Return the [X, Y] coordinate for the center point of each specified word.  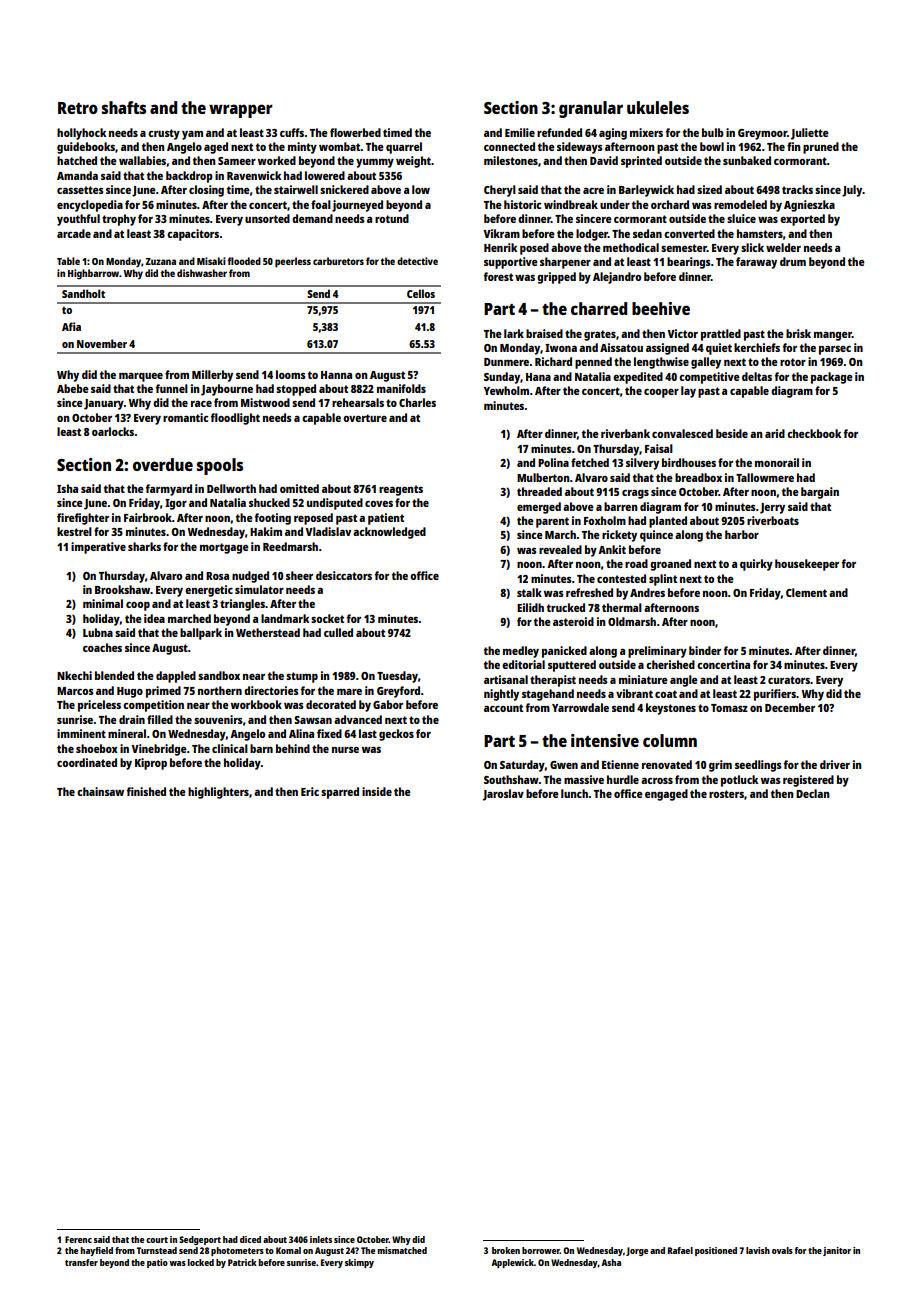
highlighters [218, 793]
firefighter [83, 519]
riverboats [773, 520]
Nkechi [74, 675]
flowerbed [355, 132]
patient [386, 519]
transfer [81, 1262]
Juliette [810, 134]
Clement [806, 592]
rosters [726, 794]
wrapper [241, 111]
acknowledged [389, 533]
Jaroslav [503, 795]
